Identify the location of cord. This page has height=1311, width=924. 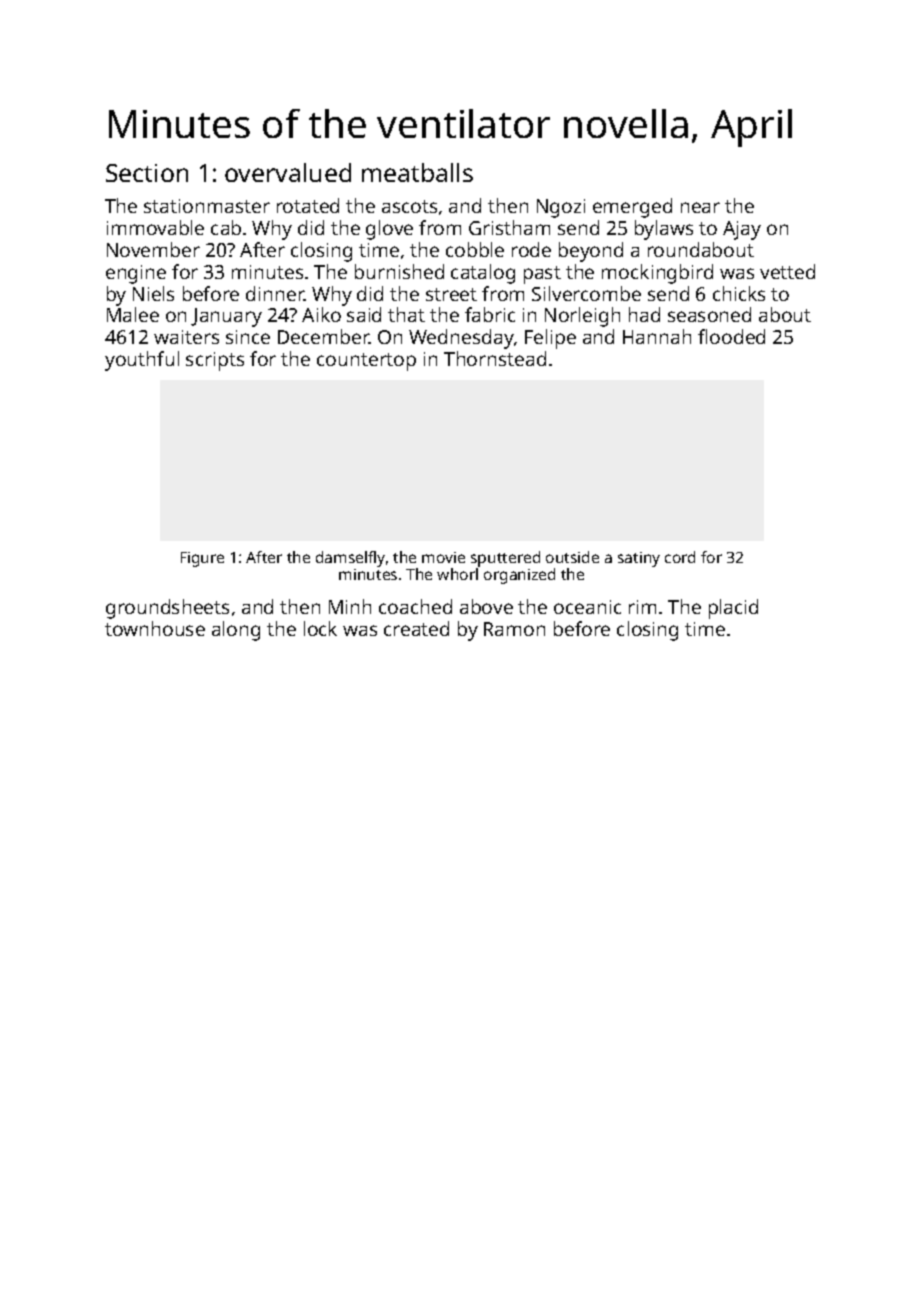
(680, 557).
